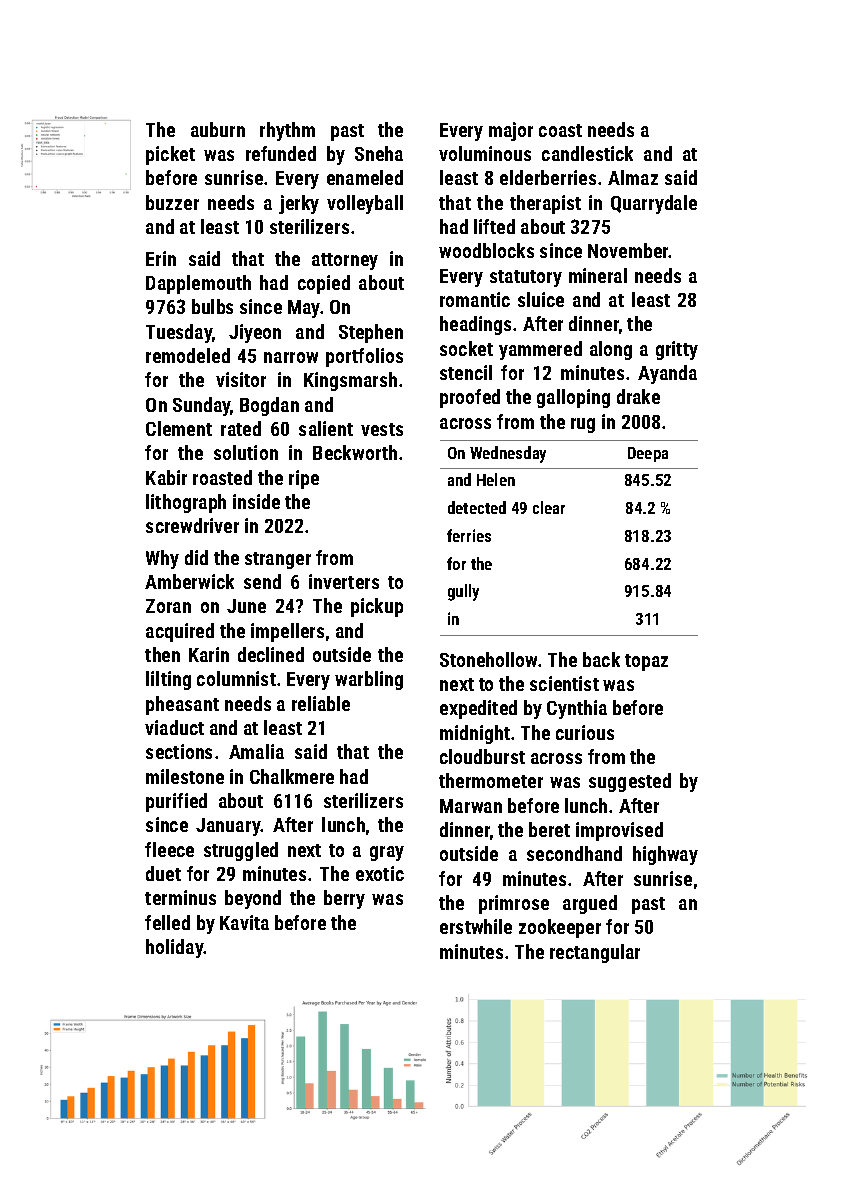 The height and width of the screenshot is (1197, 844). Describe the element at coordinates (281, 153) in the screenshot. I see `refunded` at that location.
